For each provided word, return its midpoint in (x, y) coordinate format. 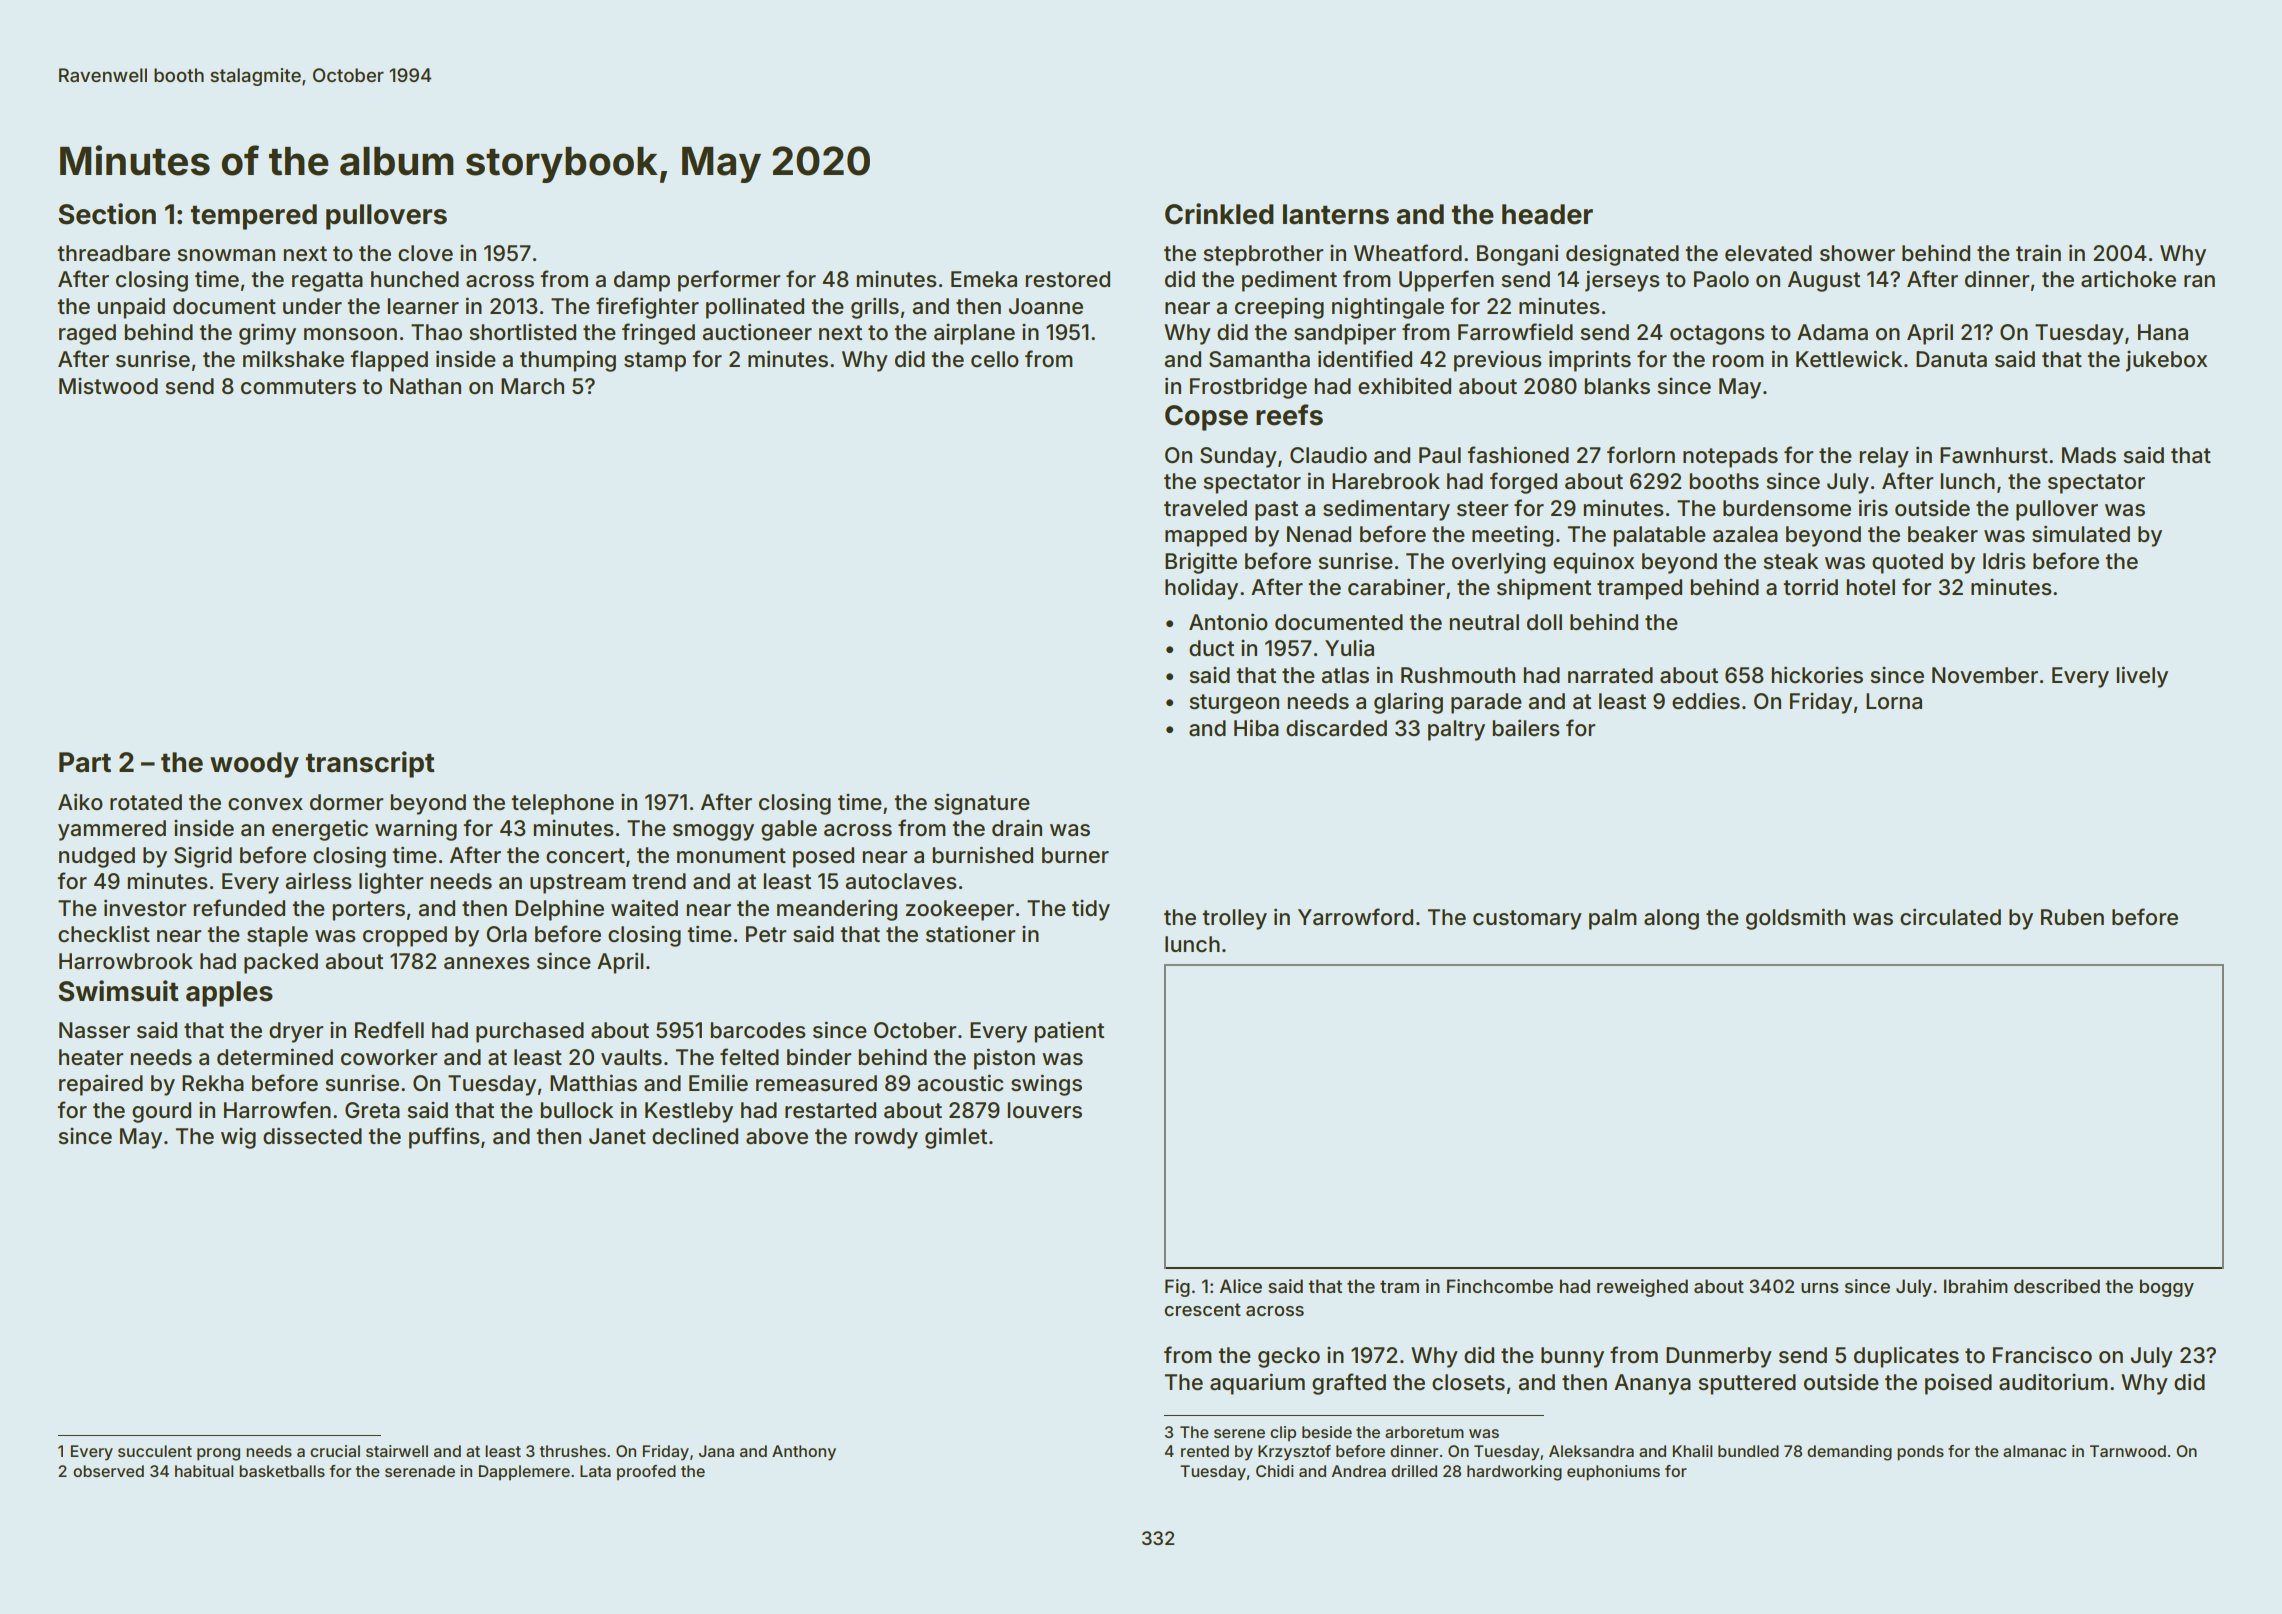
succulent (155, 1451)
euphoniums (1613, 1473)
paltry (1456, 730)
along (1671, 919)
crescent (1202, 1309)
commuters (298, 387)
